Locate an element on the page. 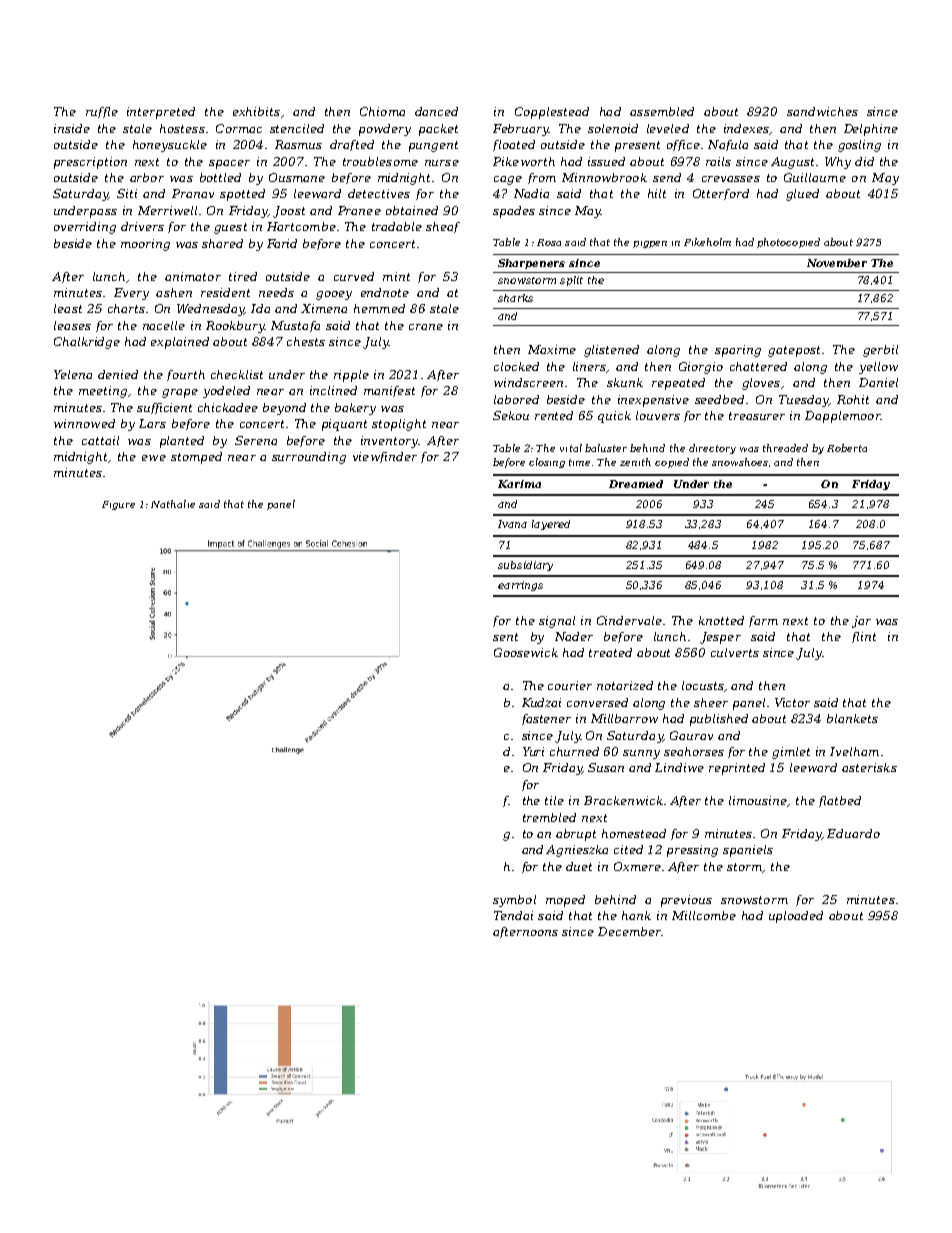  Eduardo is located at coordinates (853, 833).
